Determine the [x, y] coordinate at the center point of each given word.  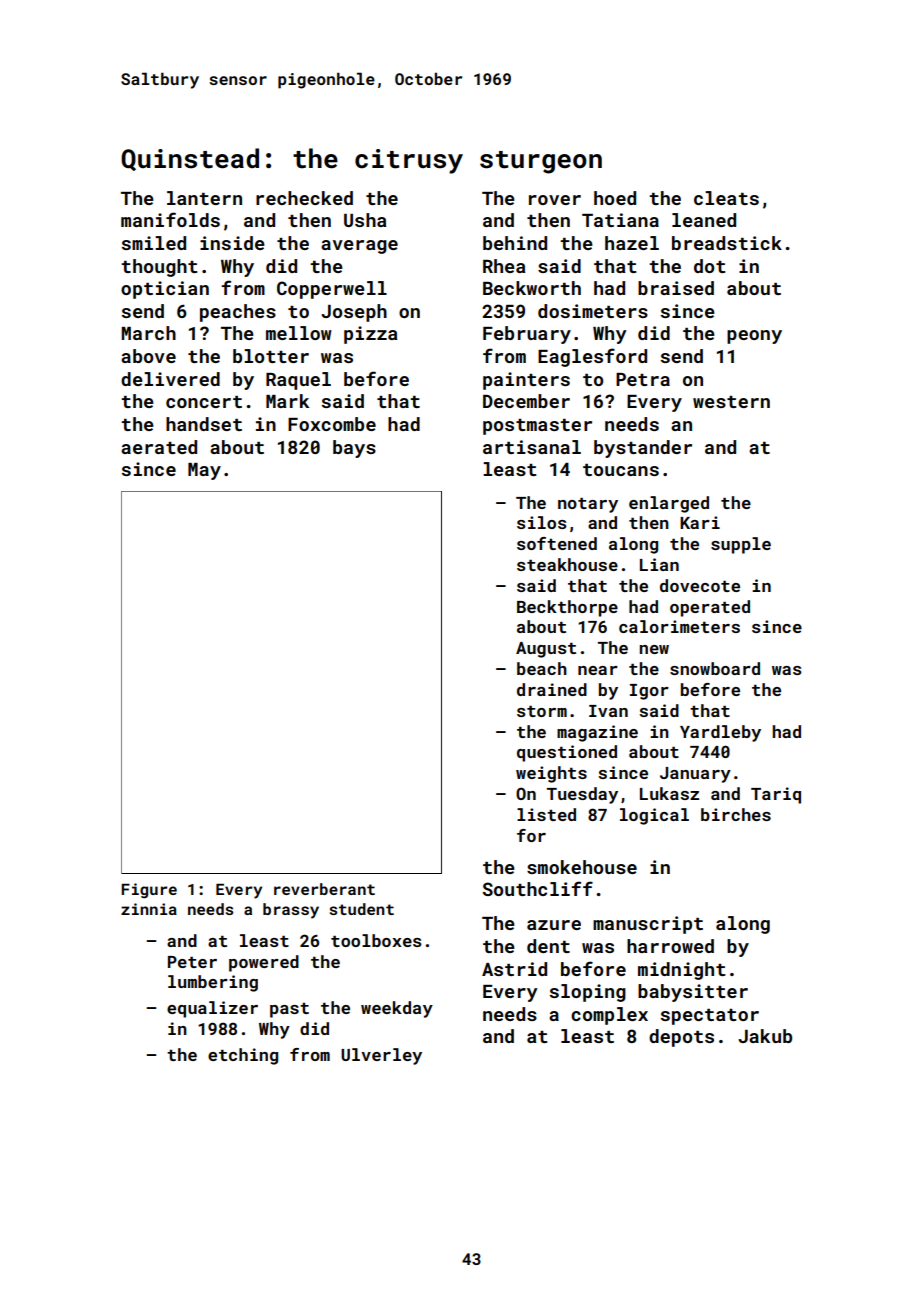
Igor [649, 692]
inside [232, 243]
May [204, 471]
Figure [149, 891]
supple [741, 545]
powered [264, 963]
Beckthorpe [567, 608]
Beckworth [532, 288]
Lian [659, 564]
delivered [170, 379]
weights [551, 774]
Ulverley [381, 1056]
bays [354, 449]
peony [754, 337]
